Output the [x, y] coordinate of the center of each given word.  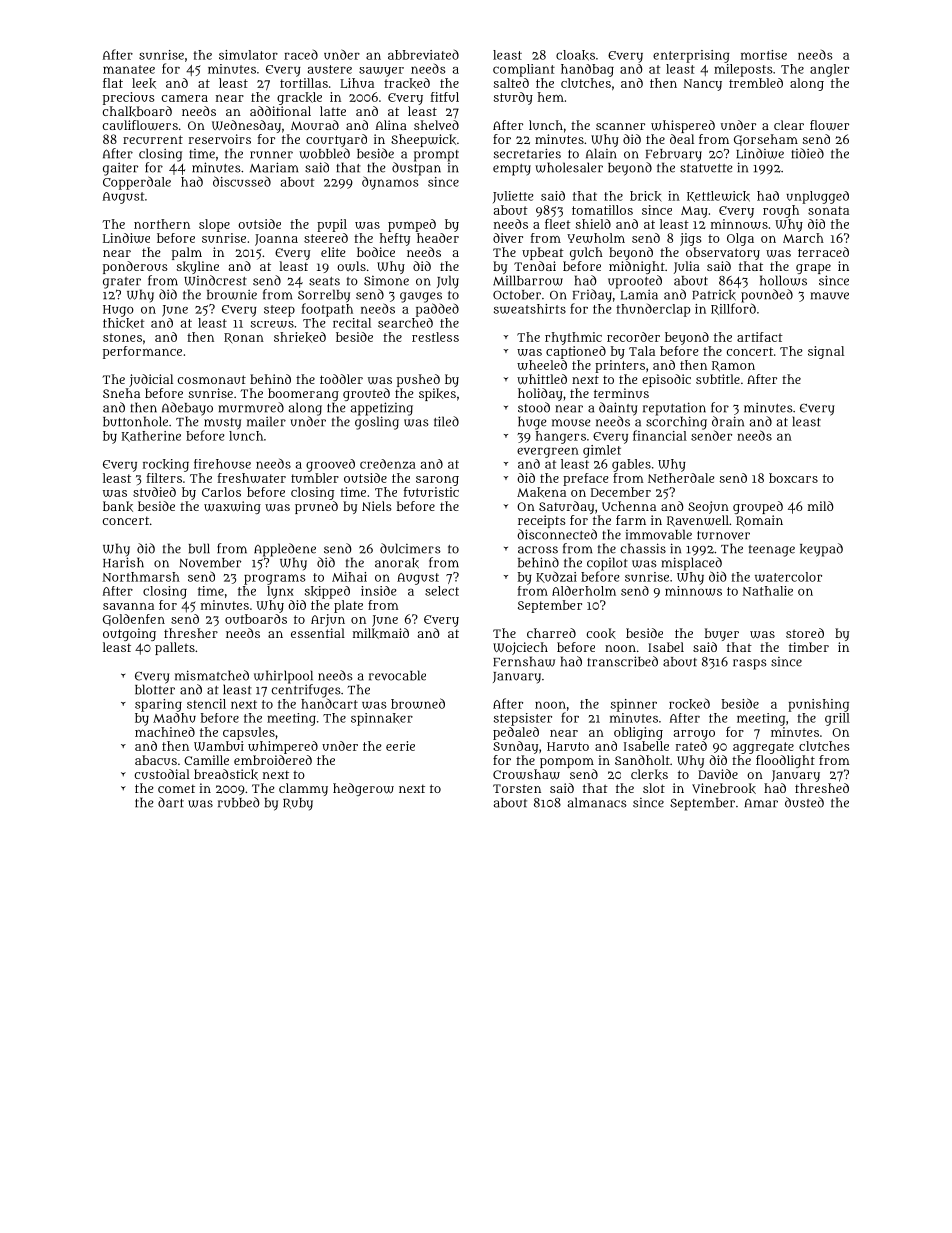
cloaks [575, 55]
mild [821, 506]
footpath [327, 310]
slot [654, 788]
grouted [366, 394]
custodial [162, 774]
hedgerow [363, 789]
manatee [129, 69]
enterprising [691, 56]
